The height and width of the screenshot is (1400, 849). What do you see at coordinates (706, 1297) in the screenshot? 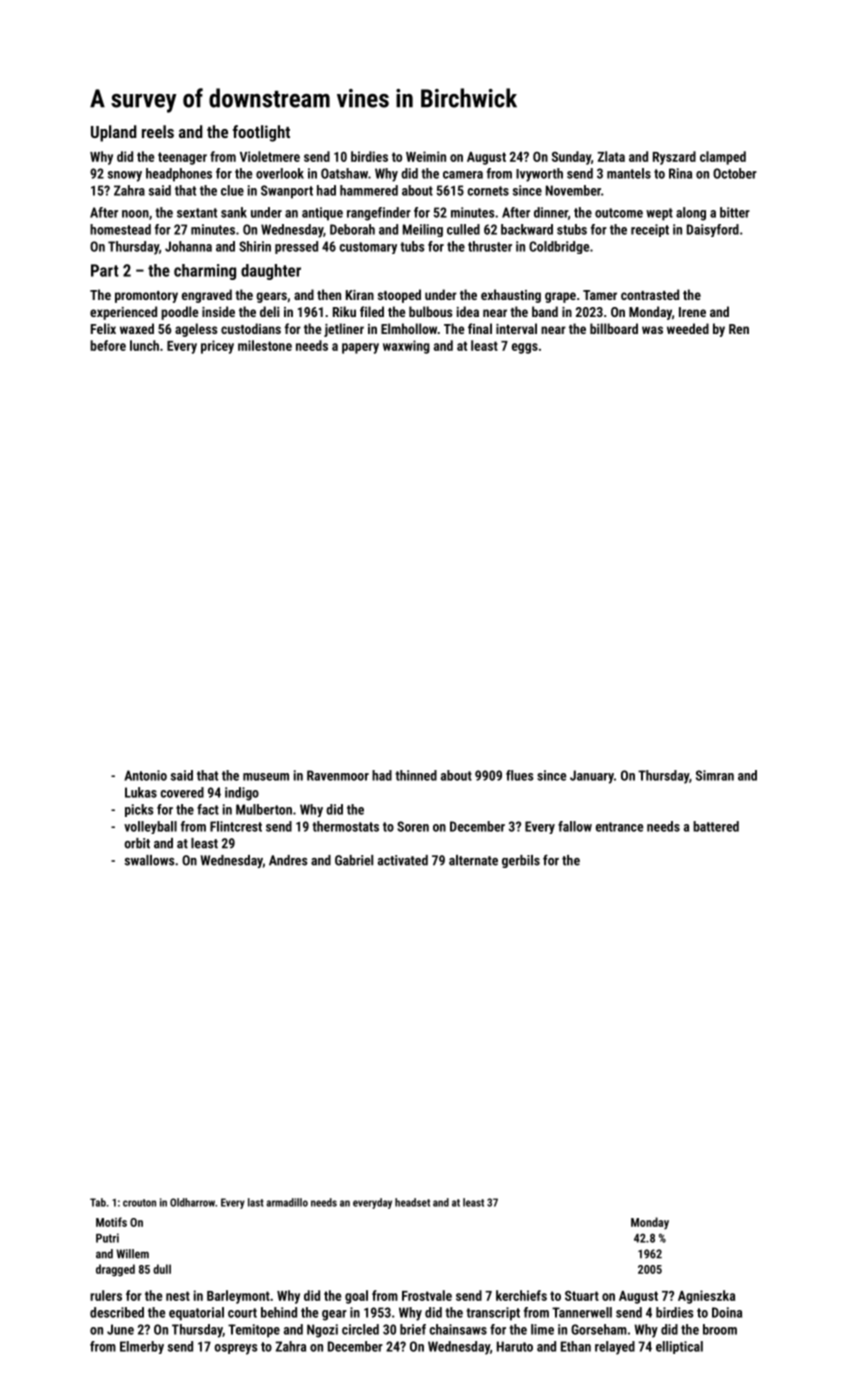
I see `Agnieszka` at bounding box center [706, 1297].
